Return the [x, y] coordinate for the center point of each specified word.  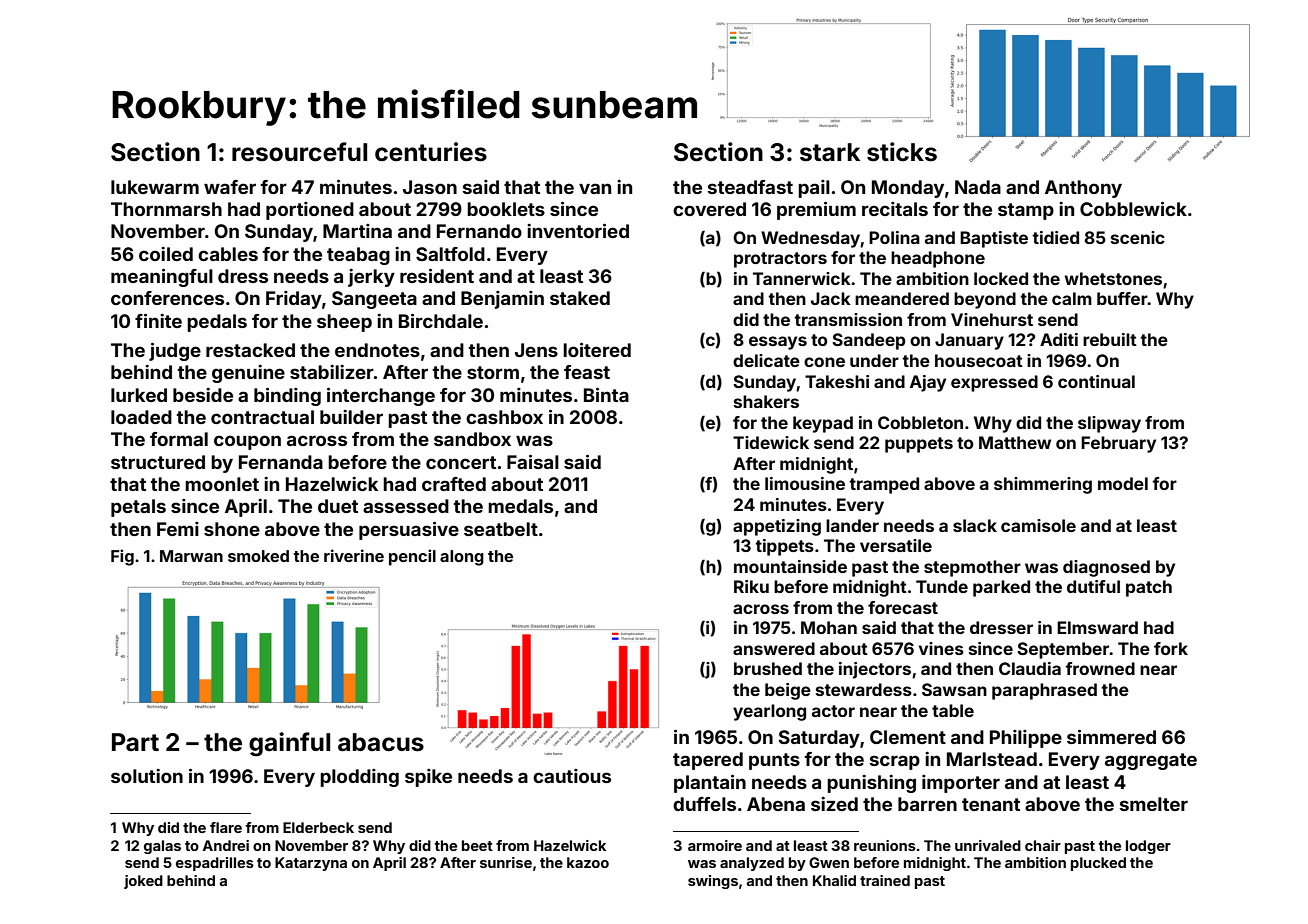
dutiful [1093, 586]
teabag [358, 256]
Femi [178, 529]
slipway [1109, 424]
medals [520, 506]
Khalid [834, 880]
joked [143, 882]
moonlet [222, 484]
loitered [597, 349]
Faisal [533, 461]
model [1123, 483]
